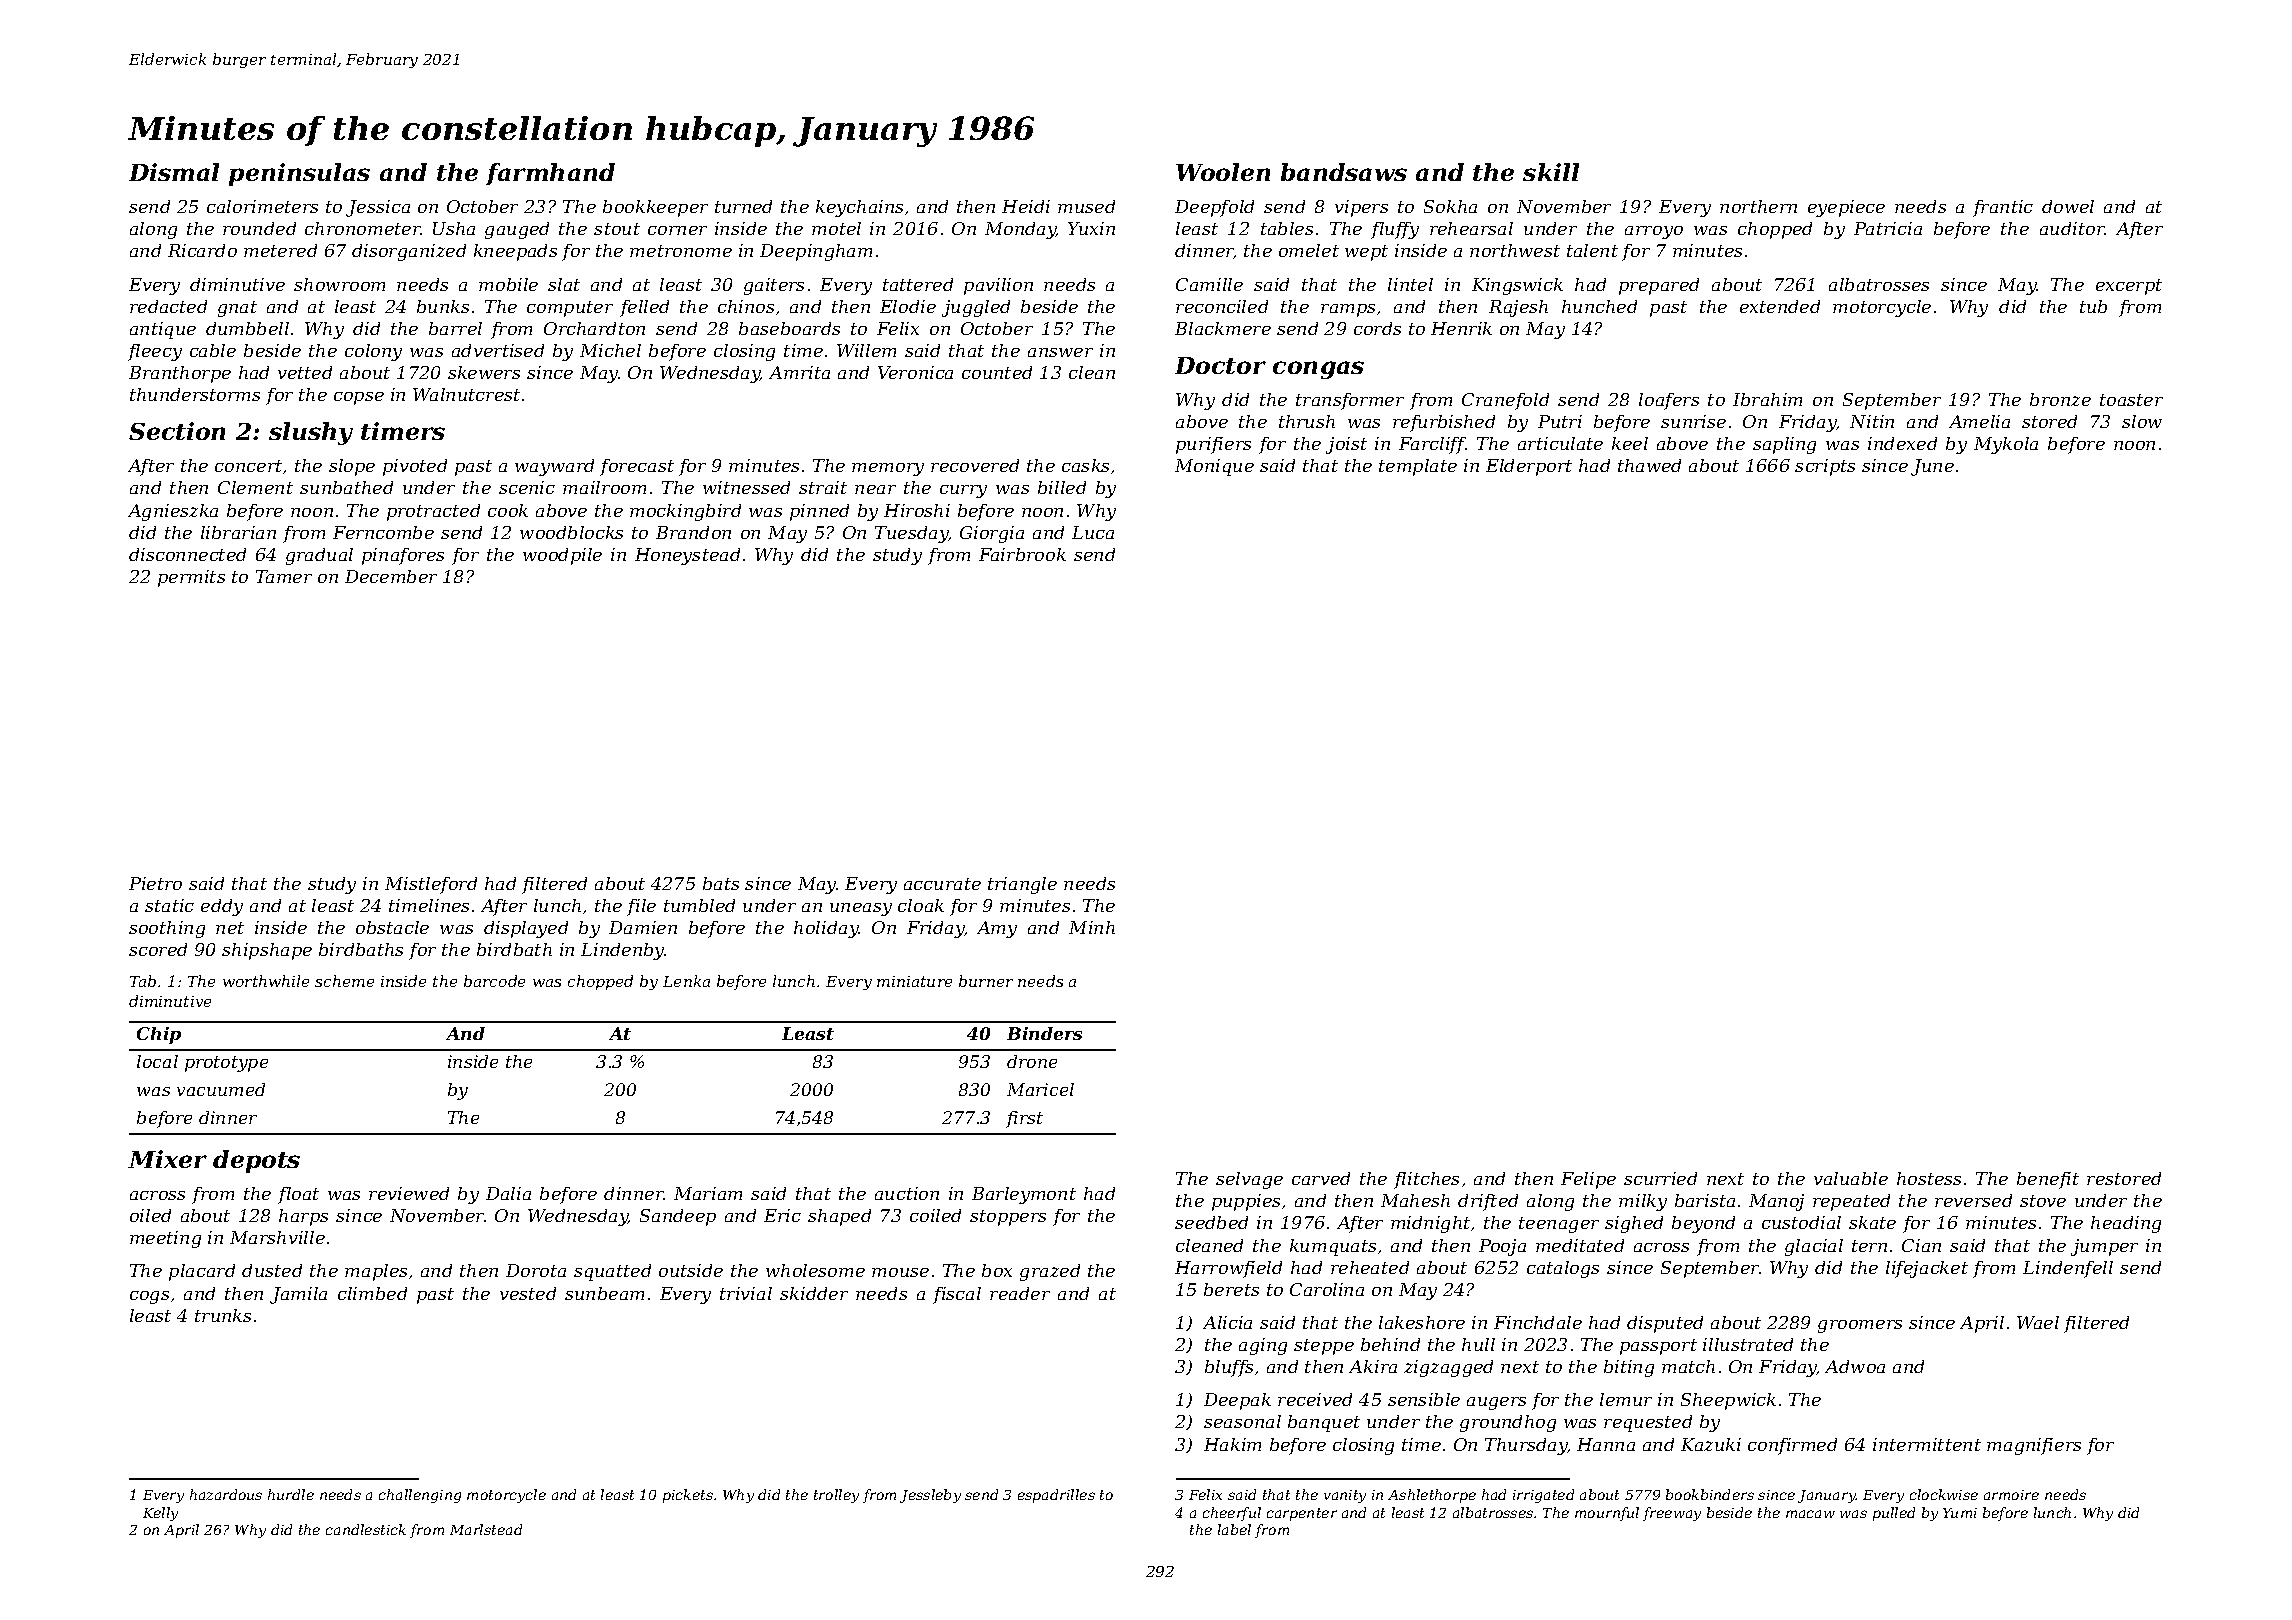 Image resolution: width=2292 pixels, height=1620 pixels. I want to click on Kelly, so click(160, 1514).
